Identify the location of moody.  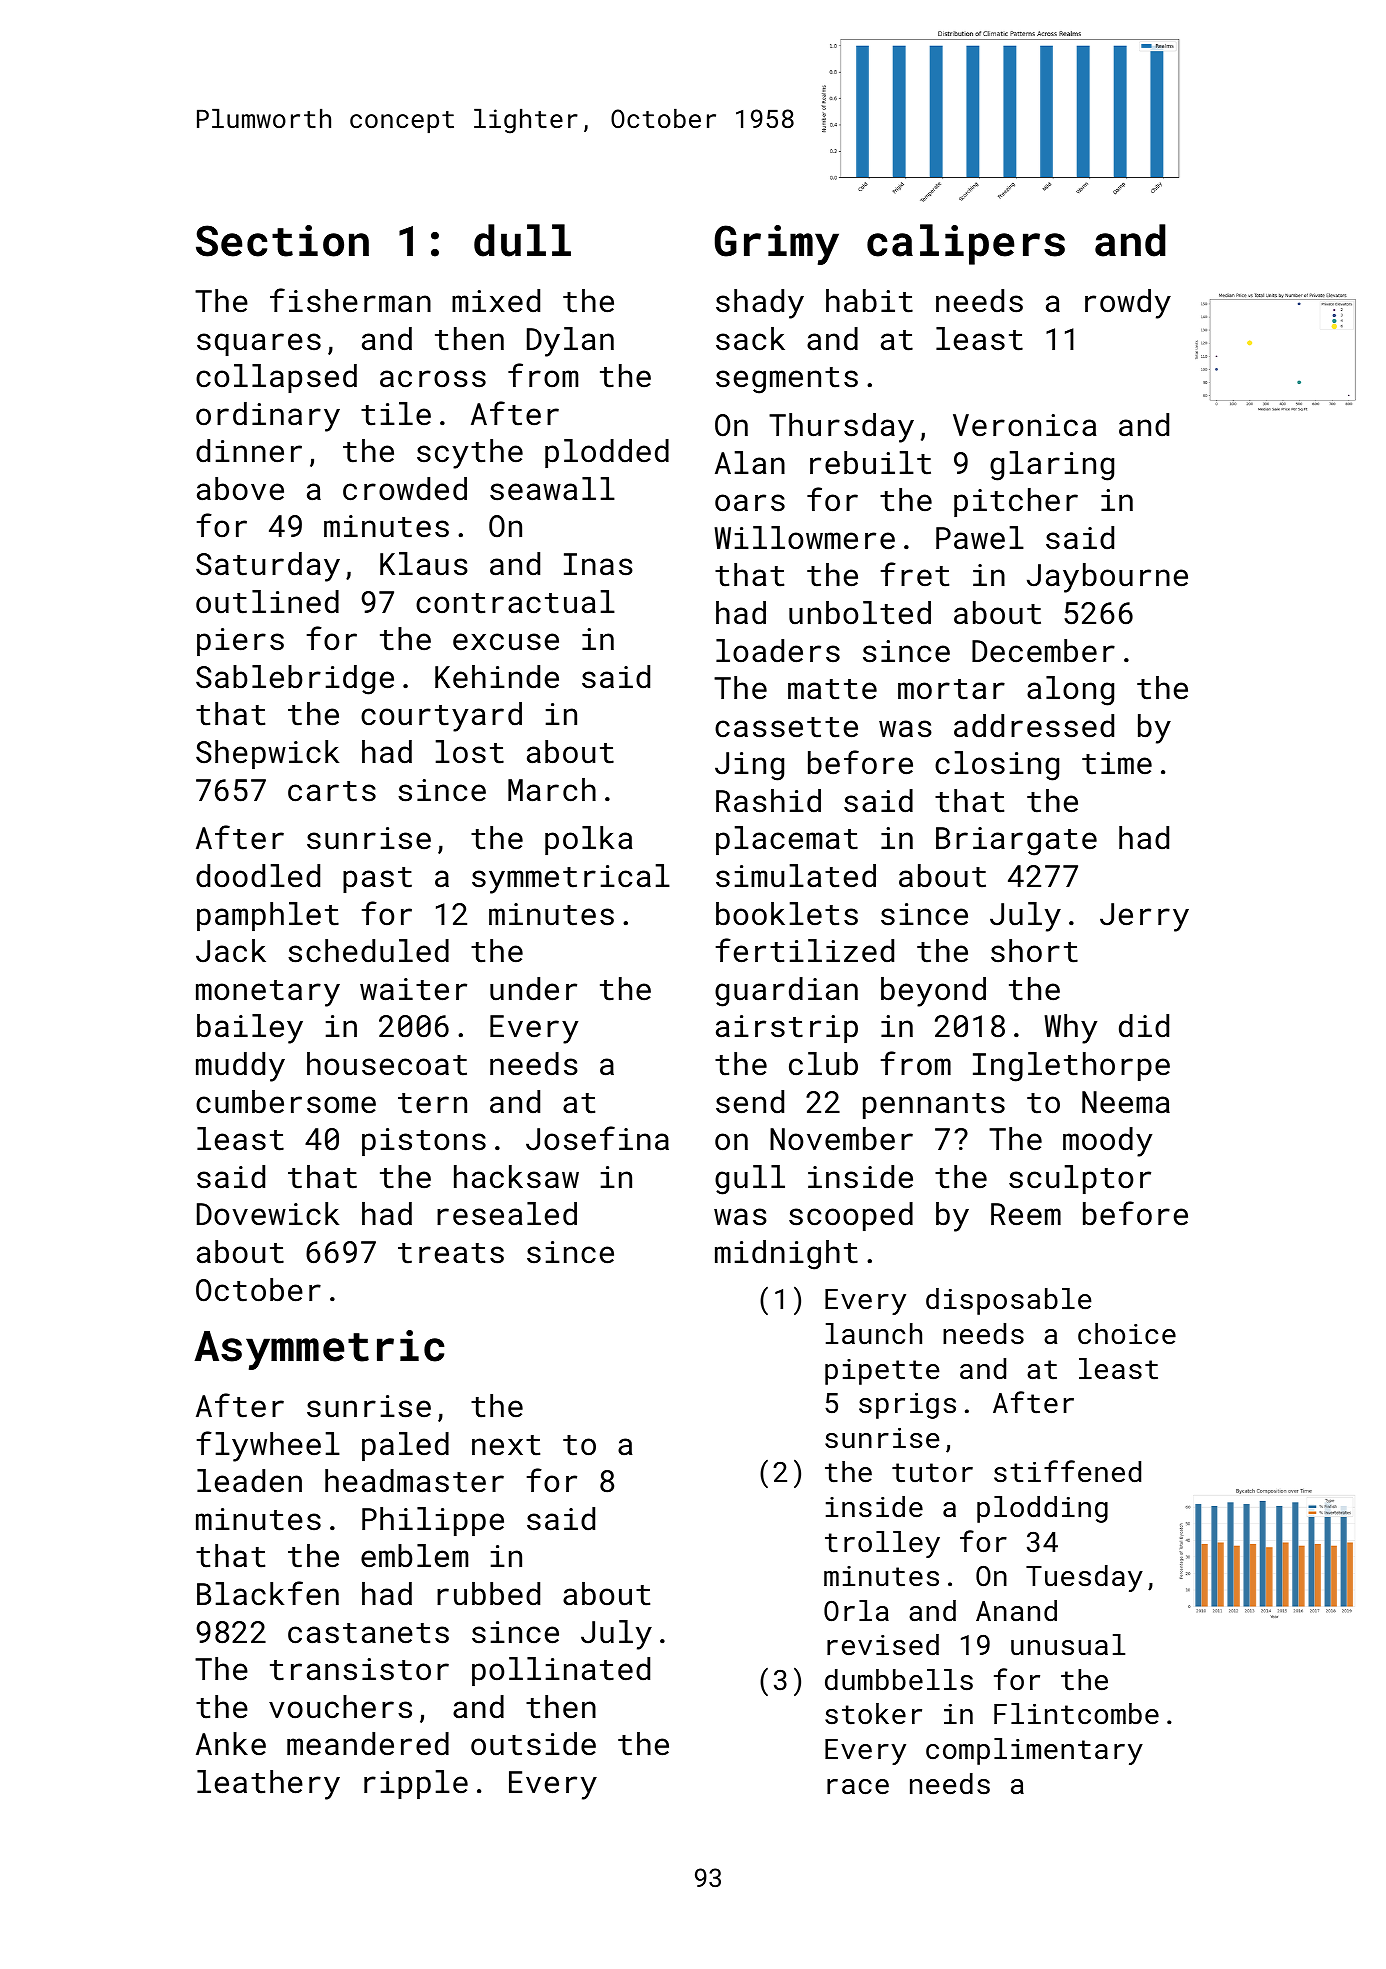
(1107, 1142).
